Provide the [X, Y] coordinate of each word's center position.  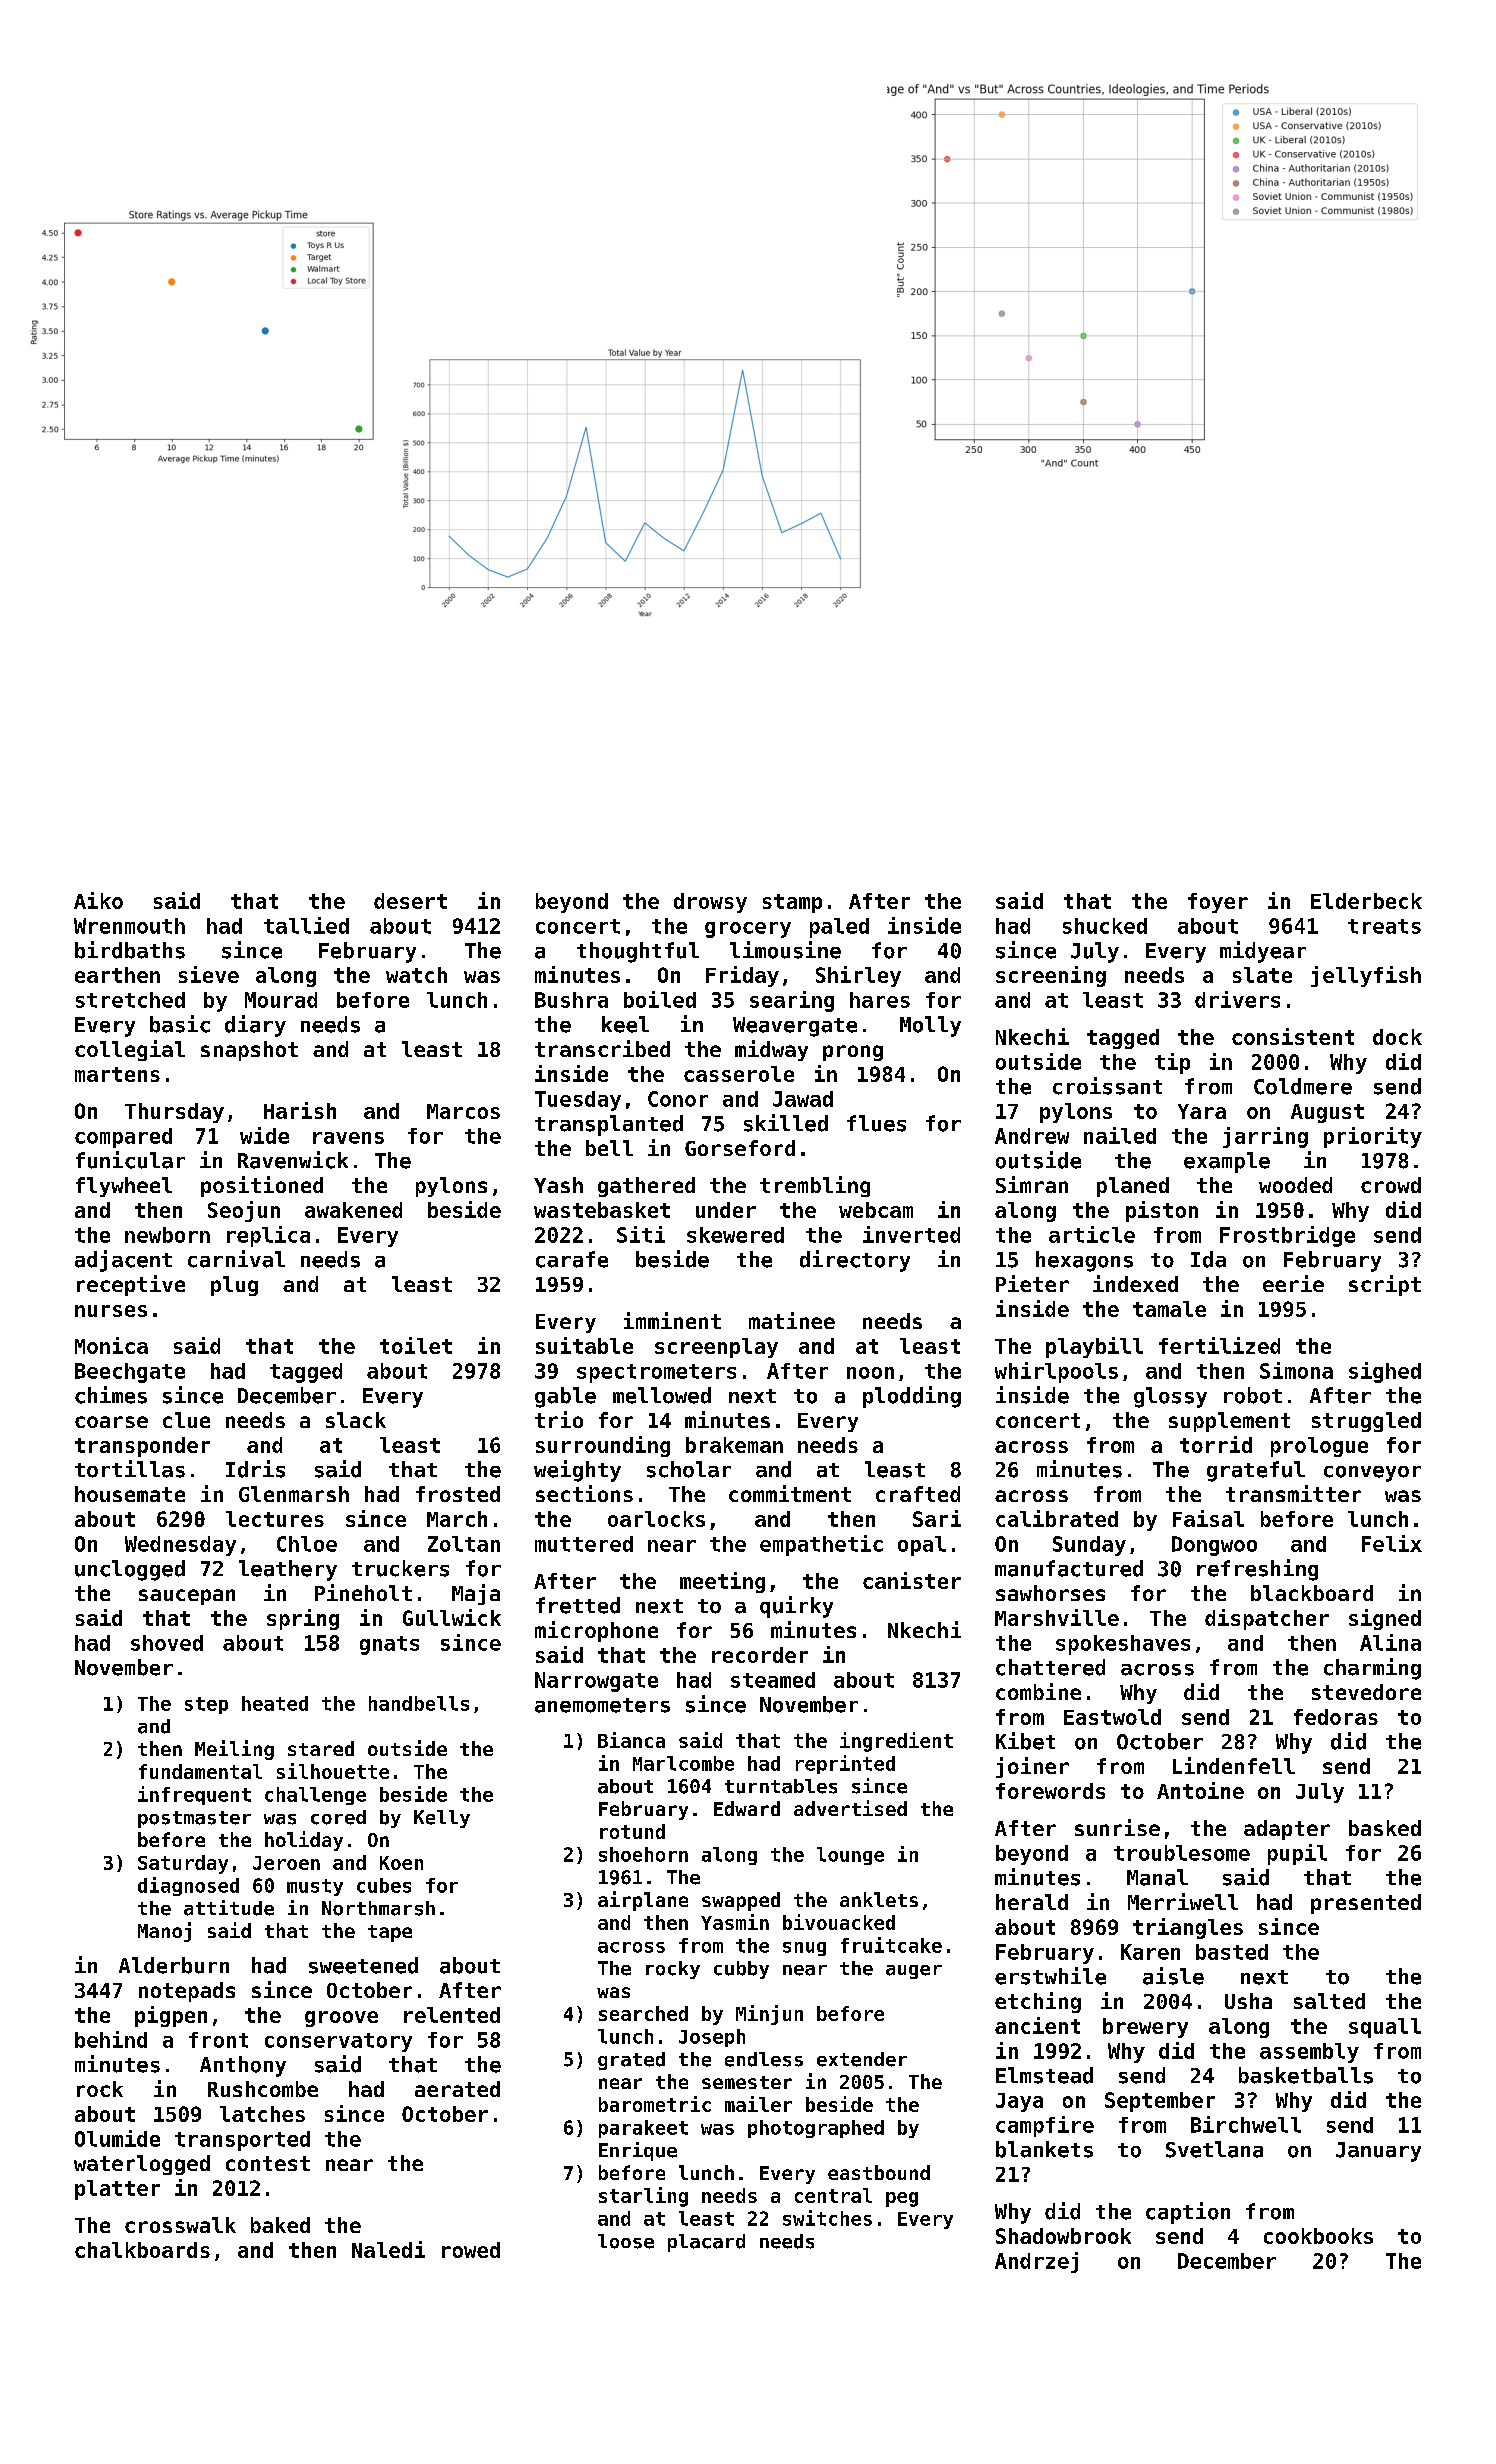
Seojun [244, 1211]
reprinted [845, 1764]
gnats [389, 1645]
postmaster [194, 1819]
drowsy [710, 903]
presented [1366, 1904]
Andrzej [1036, 2262]
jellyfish [1366, 976]
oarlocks [656, 1519]
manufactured [1069, 1568]
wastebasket [602, 1210]
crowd [1391, 1185]
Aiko [98, 900]
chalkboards [142, 2250]
